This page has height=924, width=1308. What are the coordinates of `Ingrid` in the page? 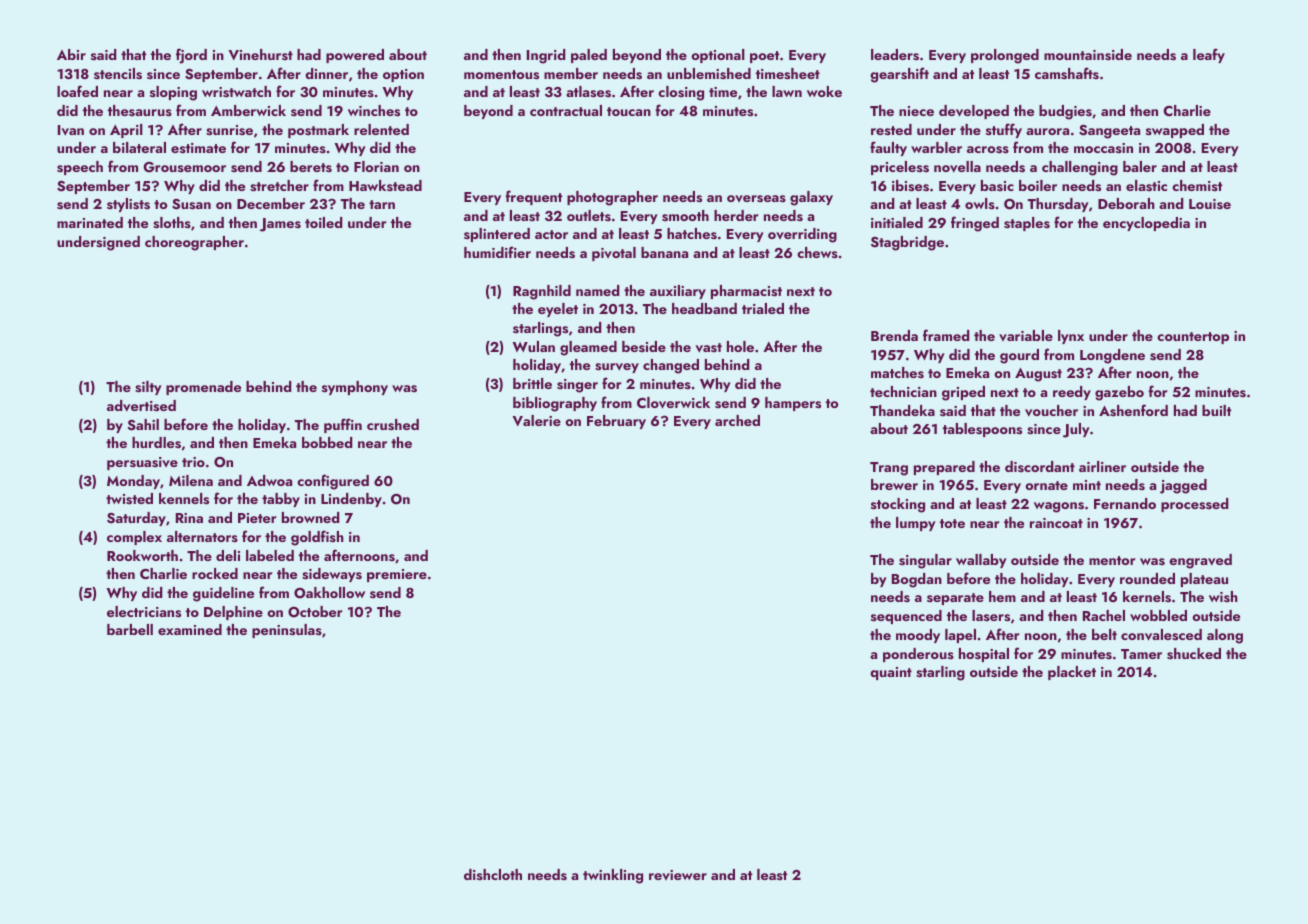 It's located at (546, 56).
